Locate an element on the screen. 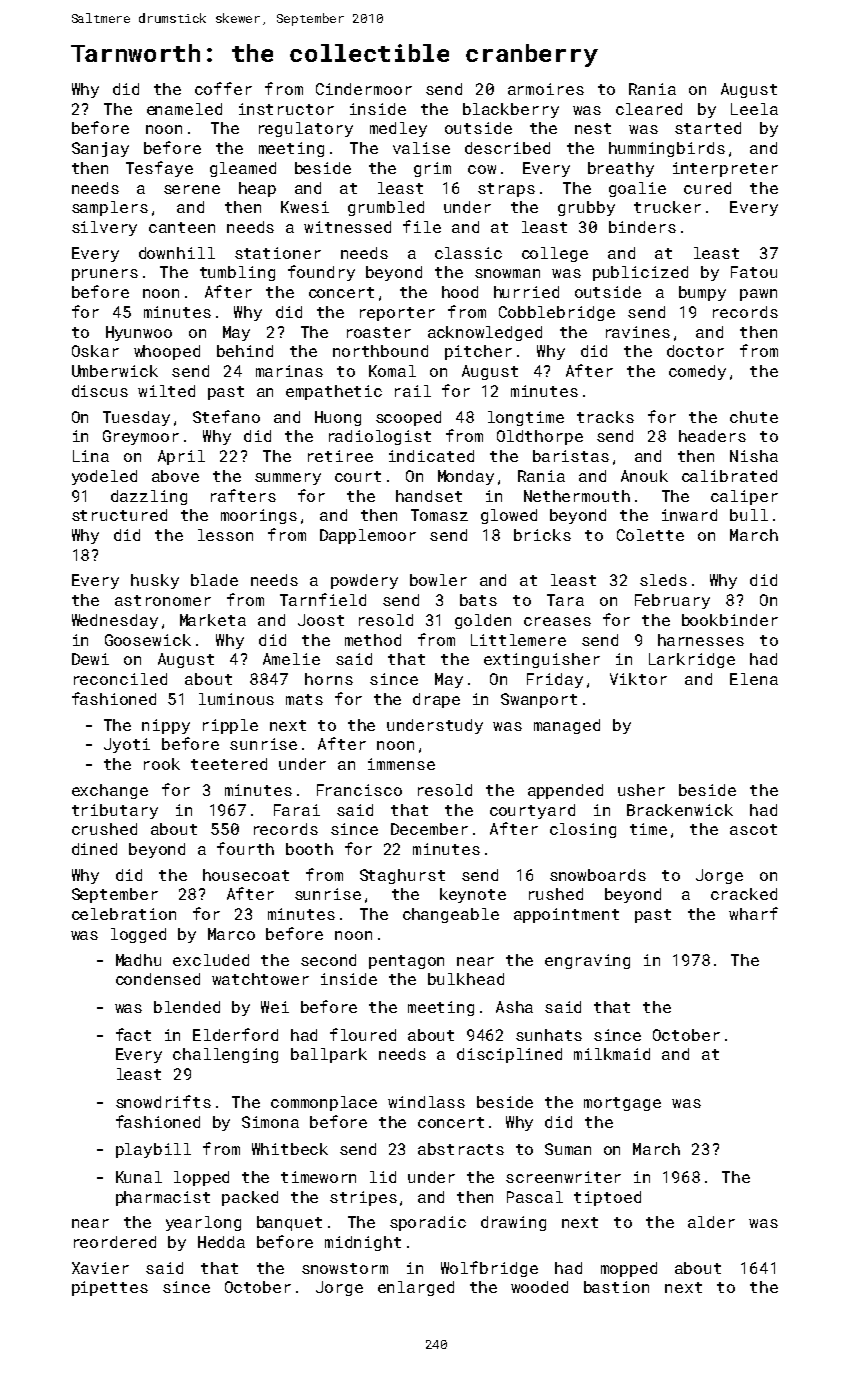 This screenshot has height=1400, width=849. above is located at coordinates (175, 476).
